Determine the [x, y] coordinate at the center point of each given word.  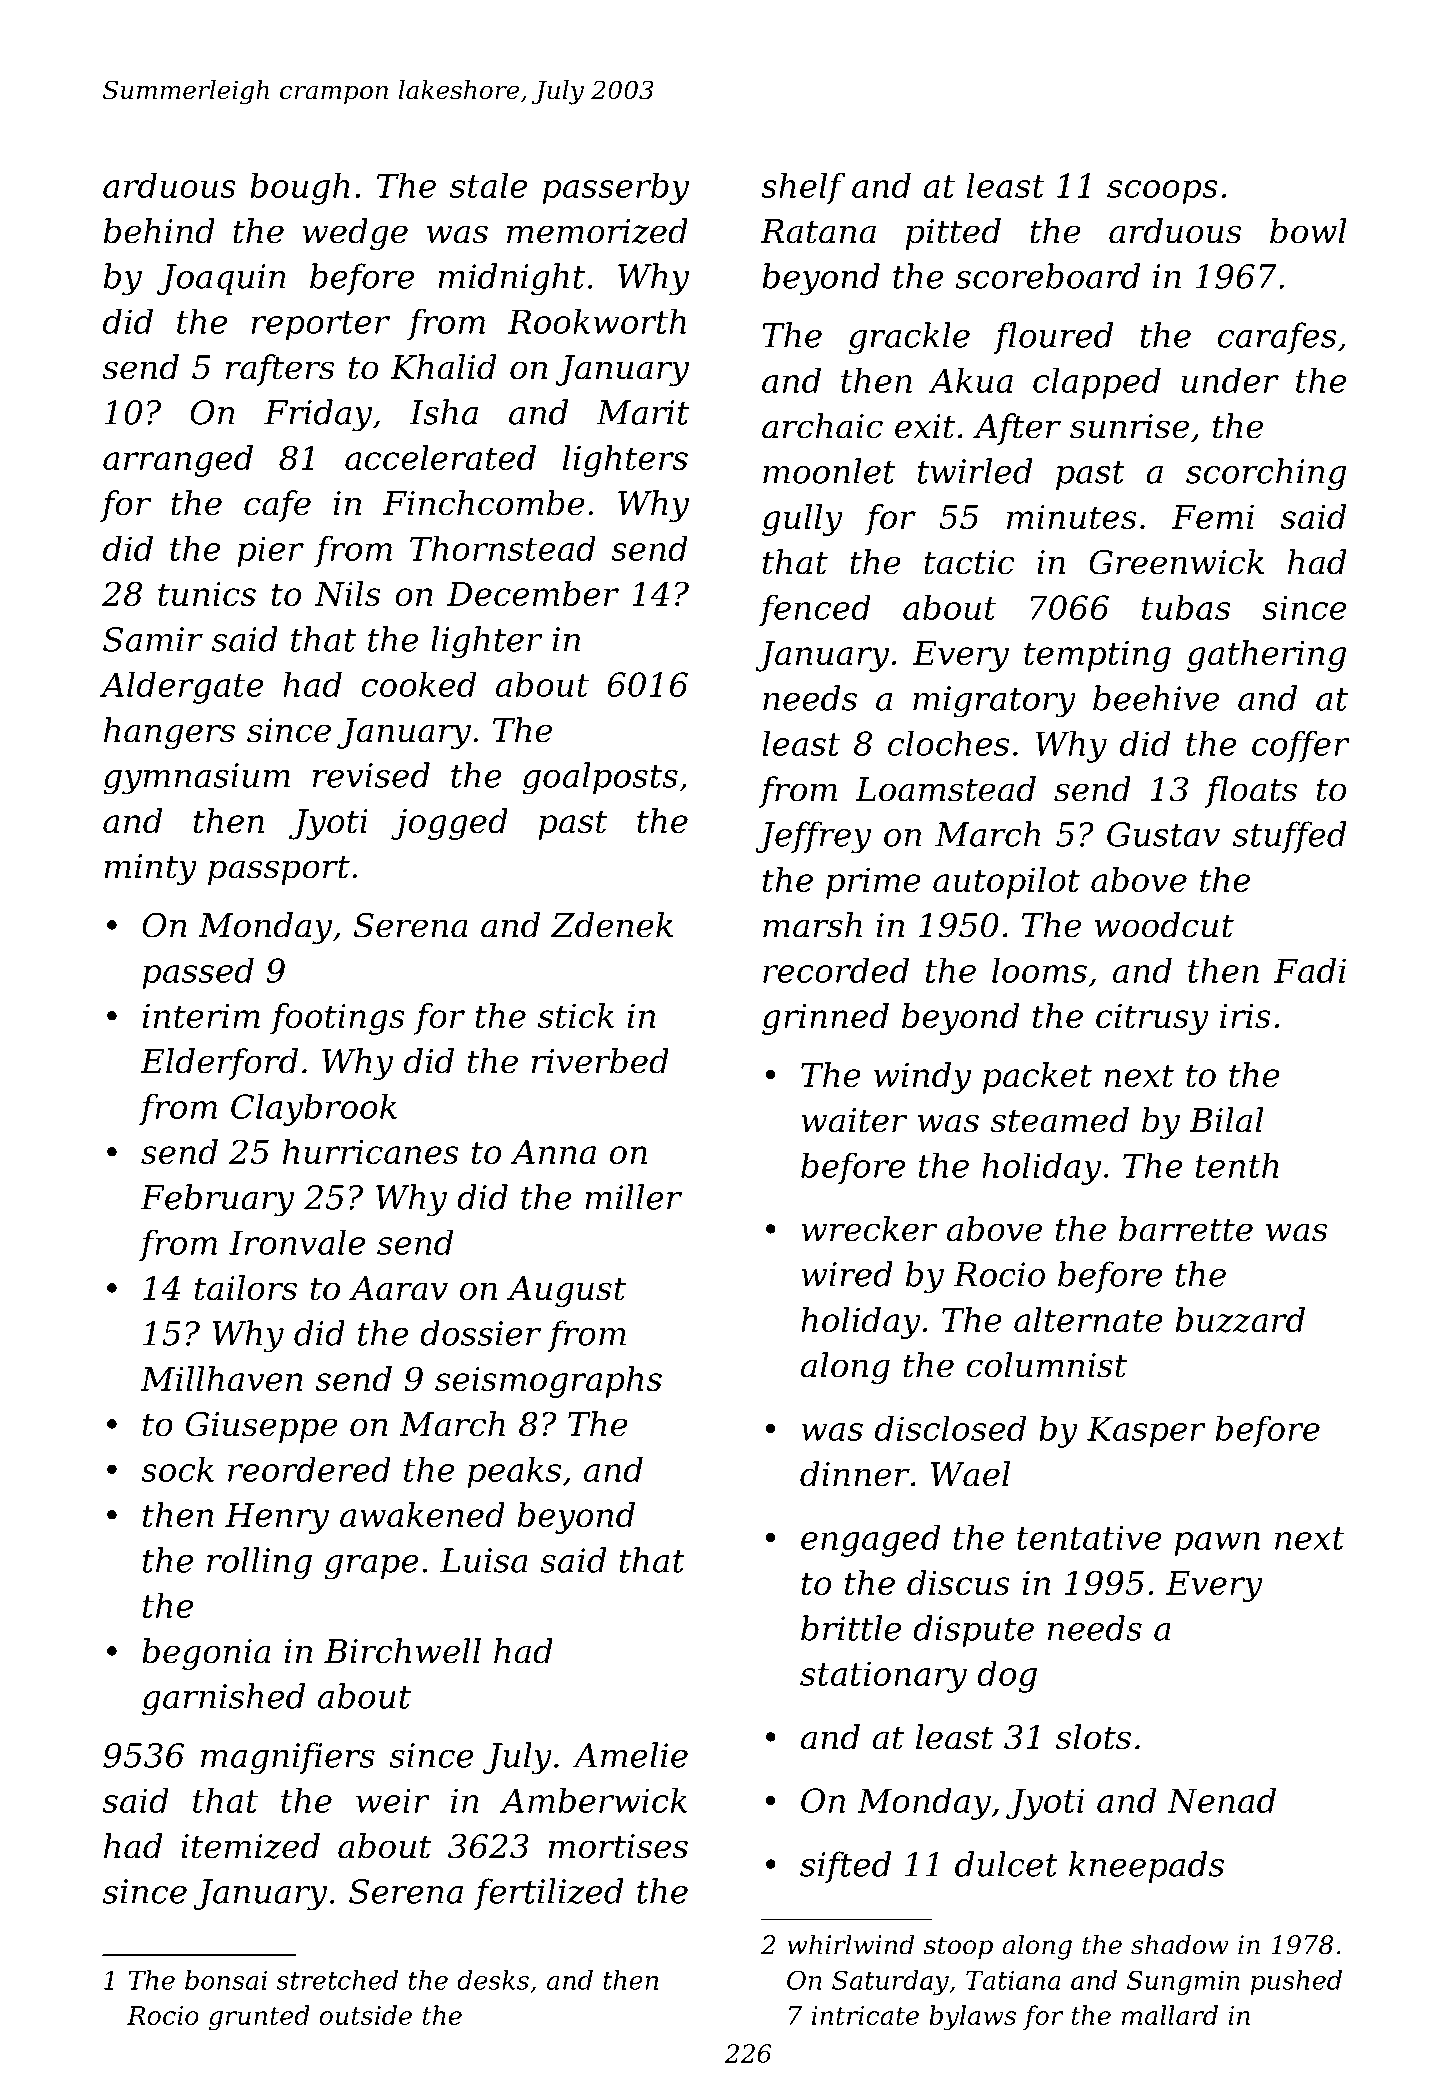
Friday [318, 415]
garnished [223, 1699]
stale [488, 185]
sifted [845, 1867]
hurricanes [371, 1151]
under [1230, 380]
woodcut [1164, 925]
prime [873, 883]
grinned [825, 1019]
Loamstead [945, 789]
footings [337, 1019]
